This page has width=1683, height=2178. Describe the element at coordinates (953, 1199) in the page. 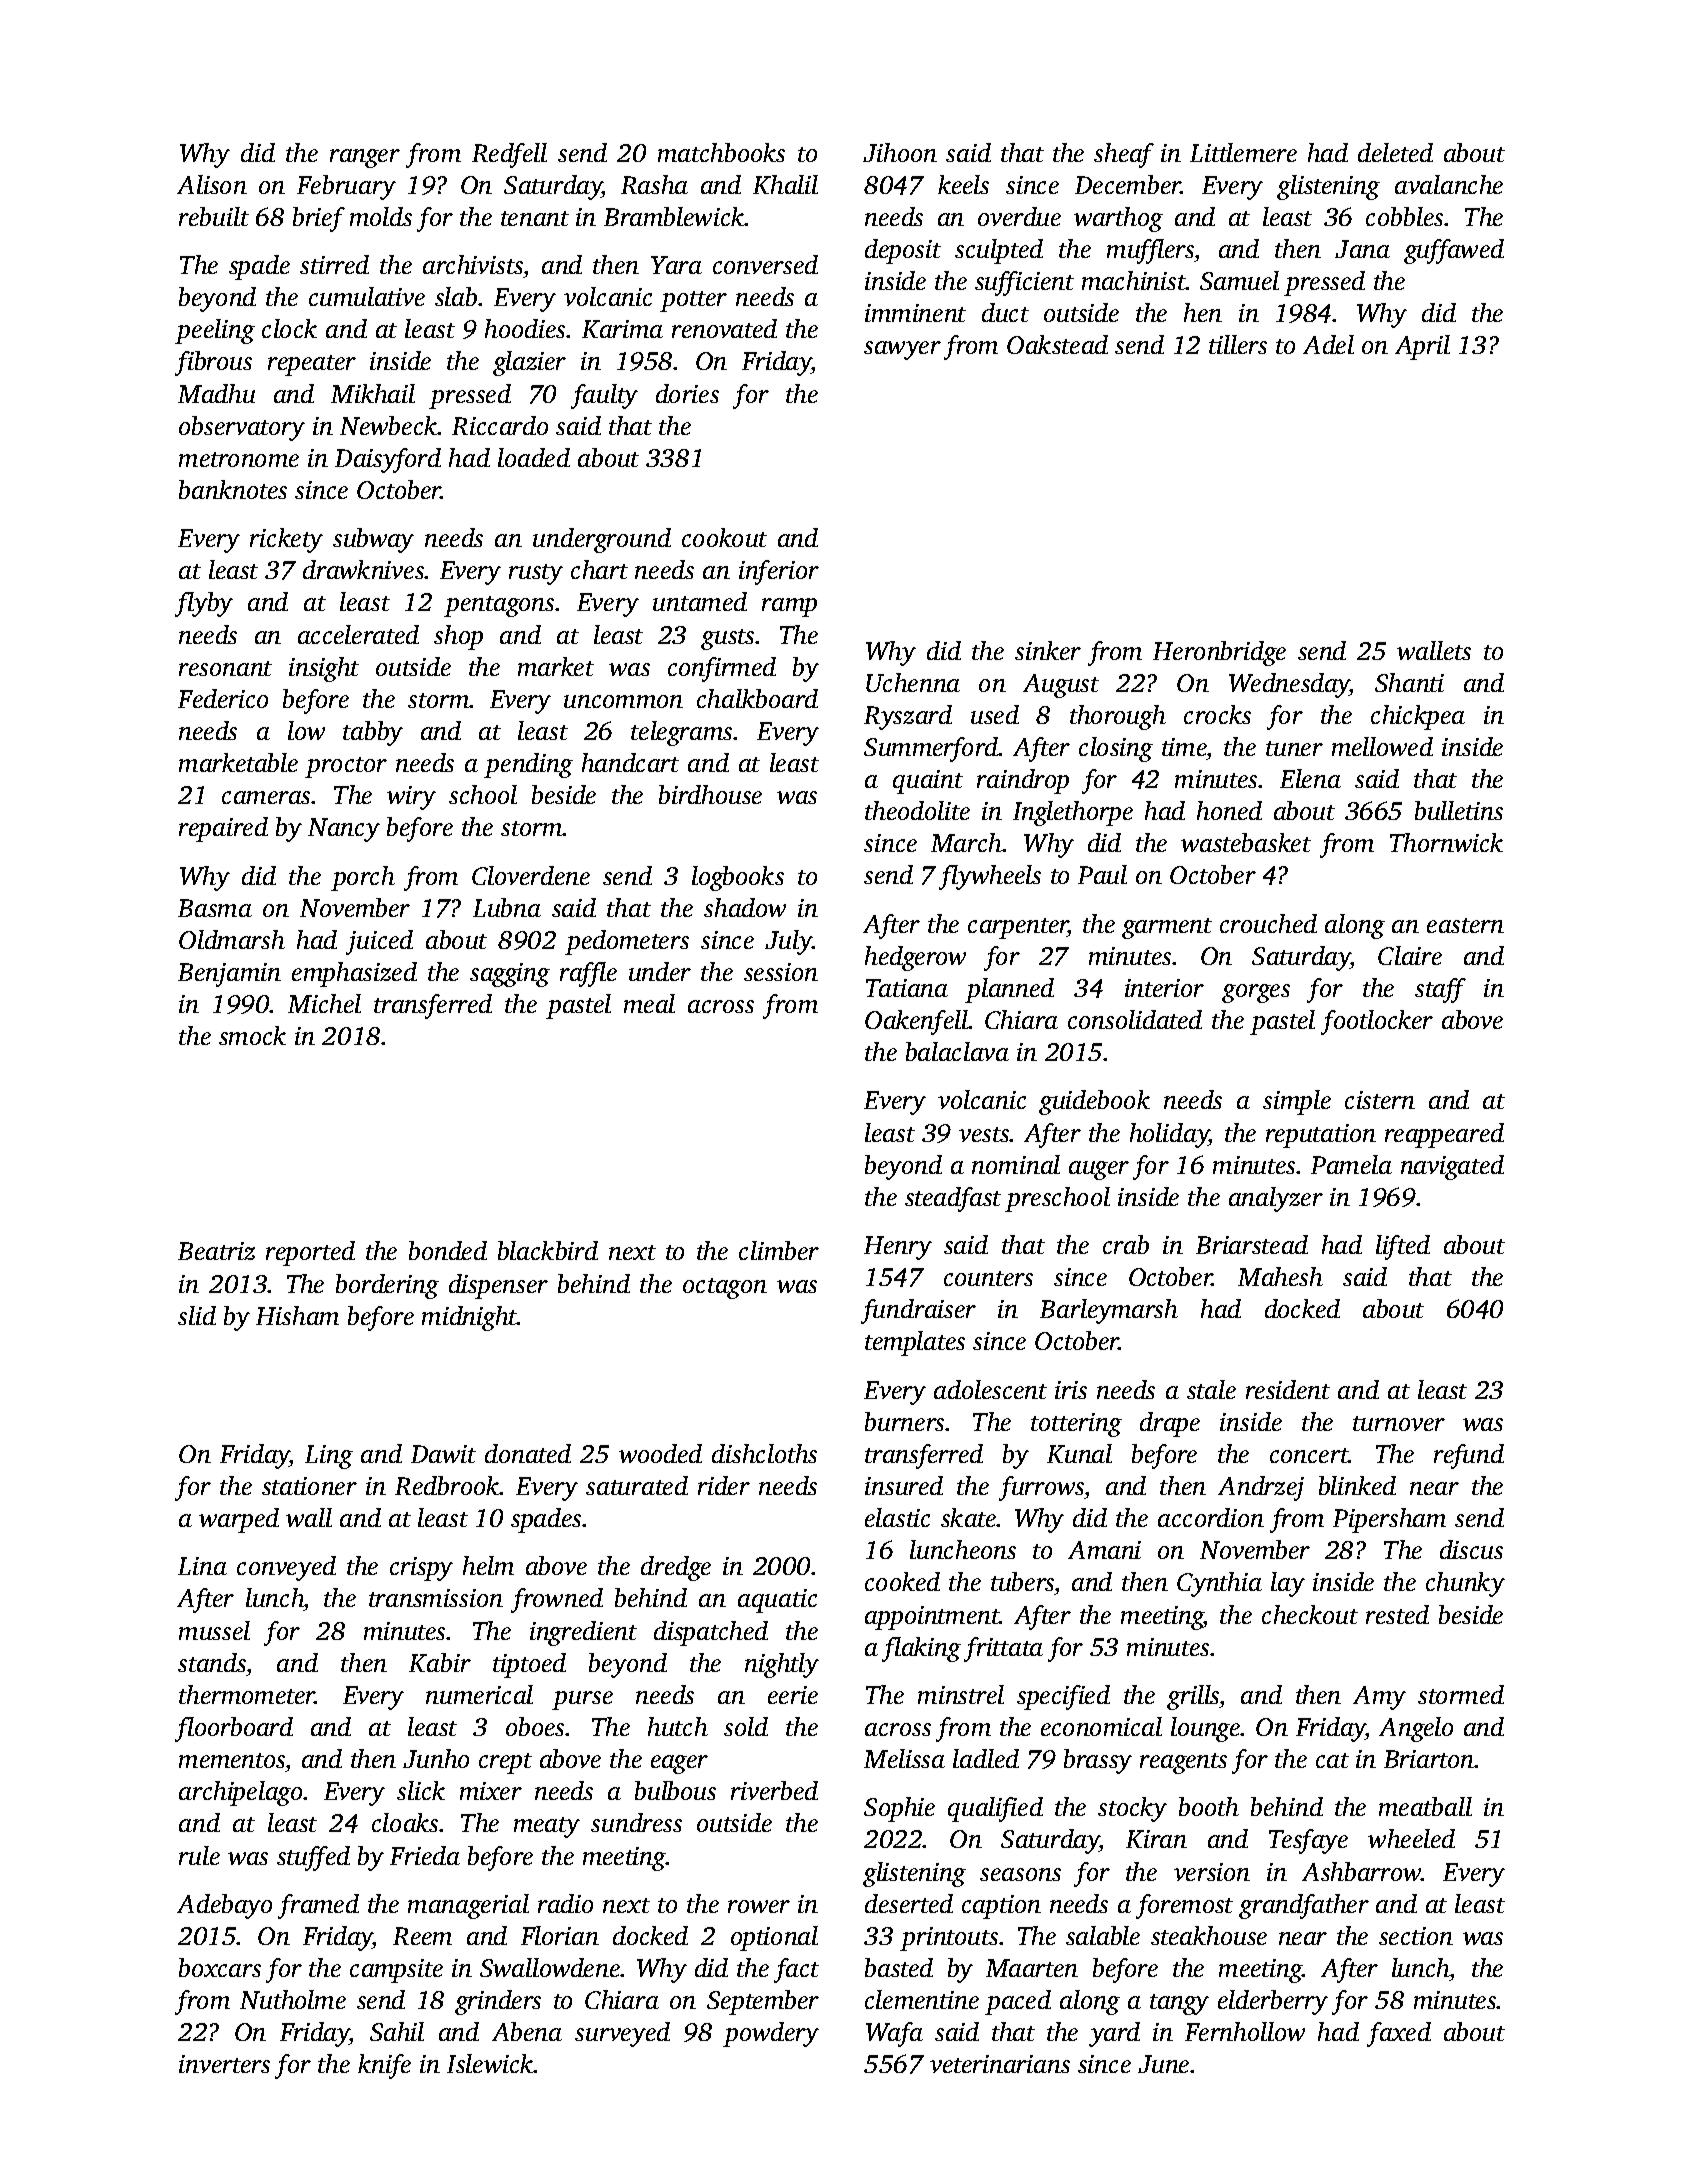

I see `steadfast` at that location.
